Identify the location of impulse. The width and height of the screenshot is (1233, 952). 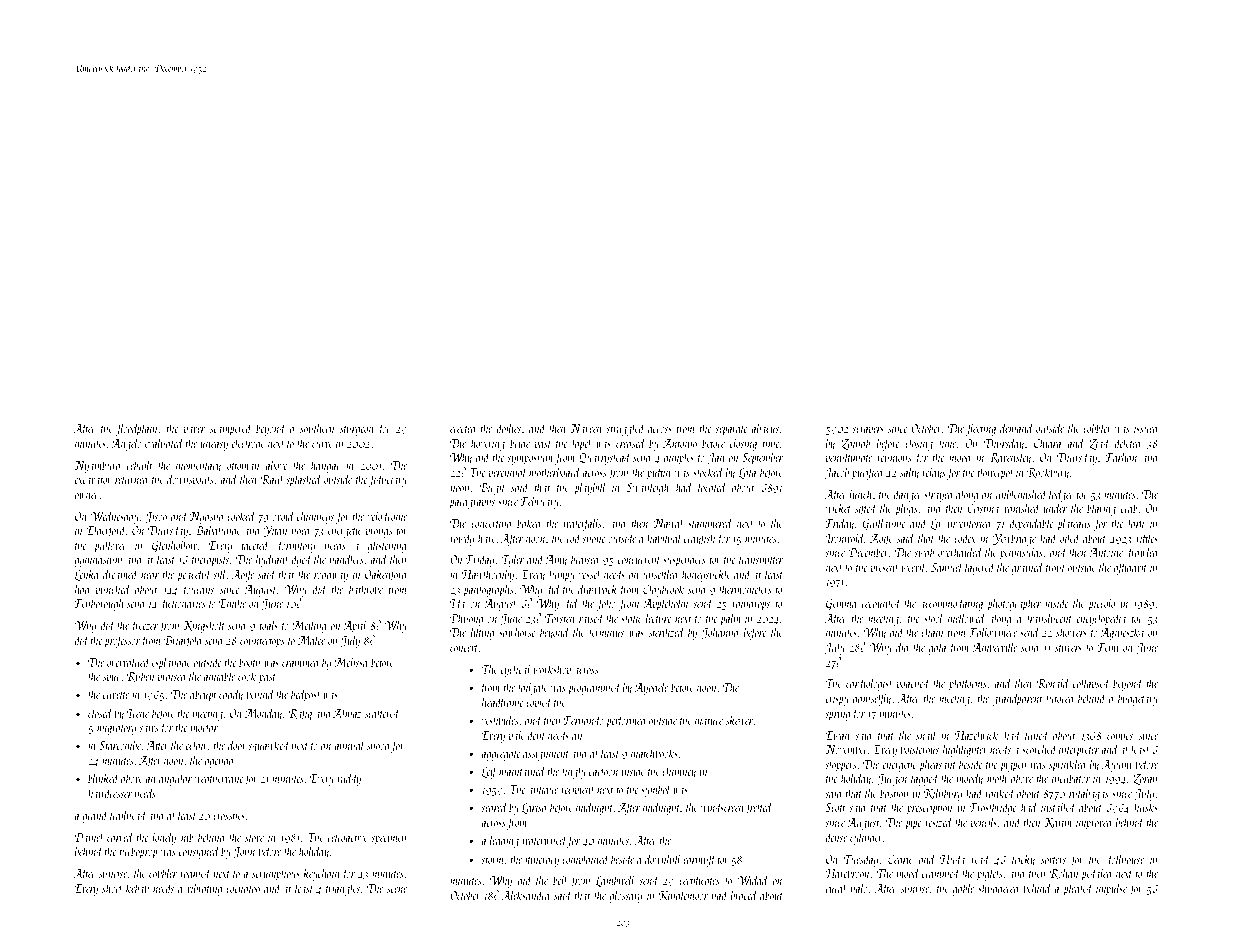
(1111, 889).
